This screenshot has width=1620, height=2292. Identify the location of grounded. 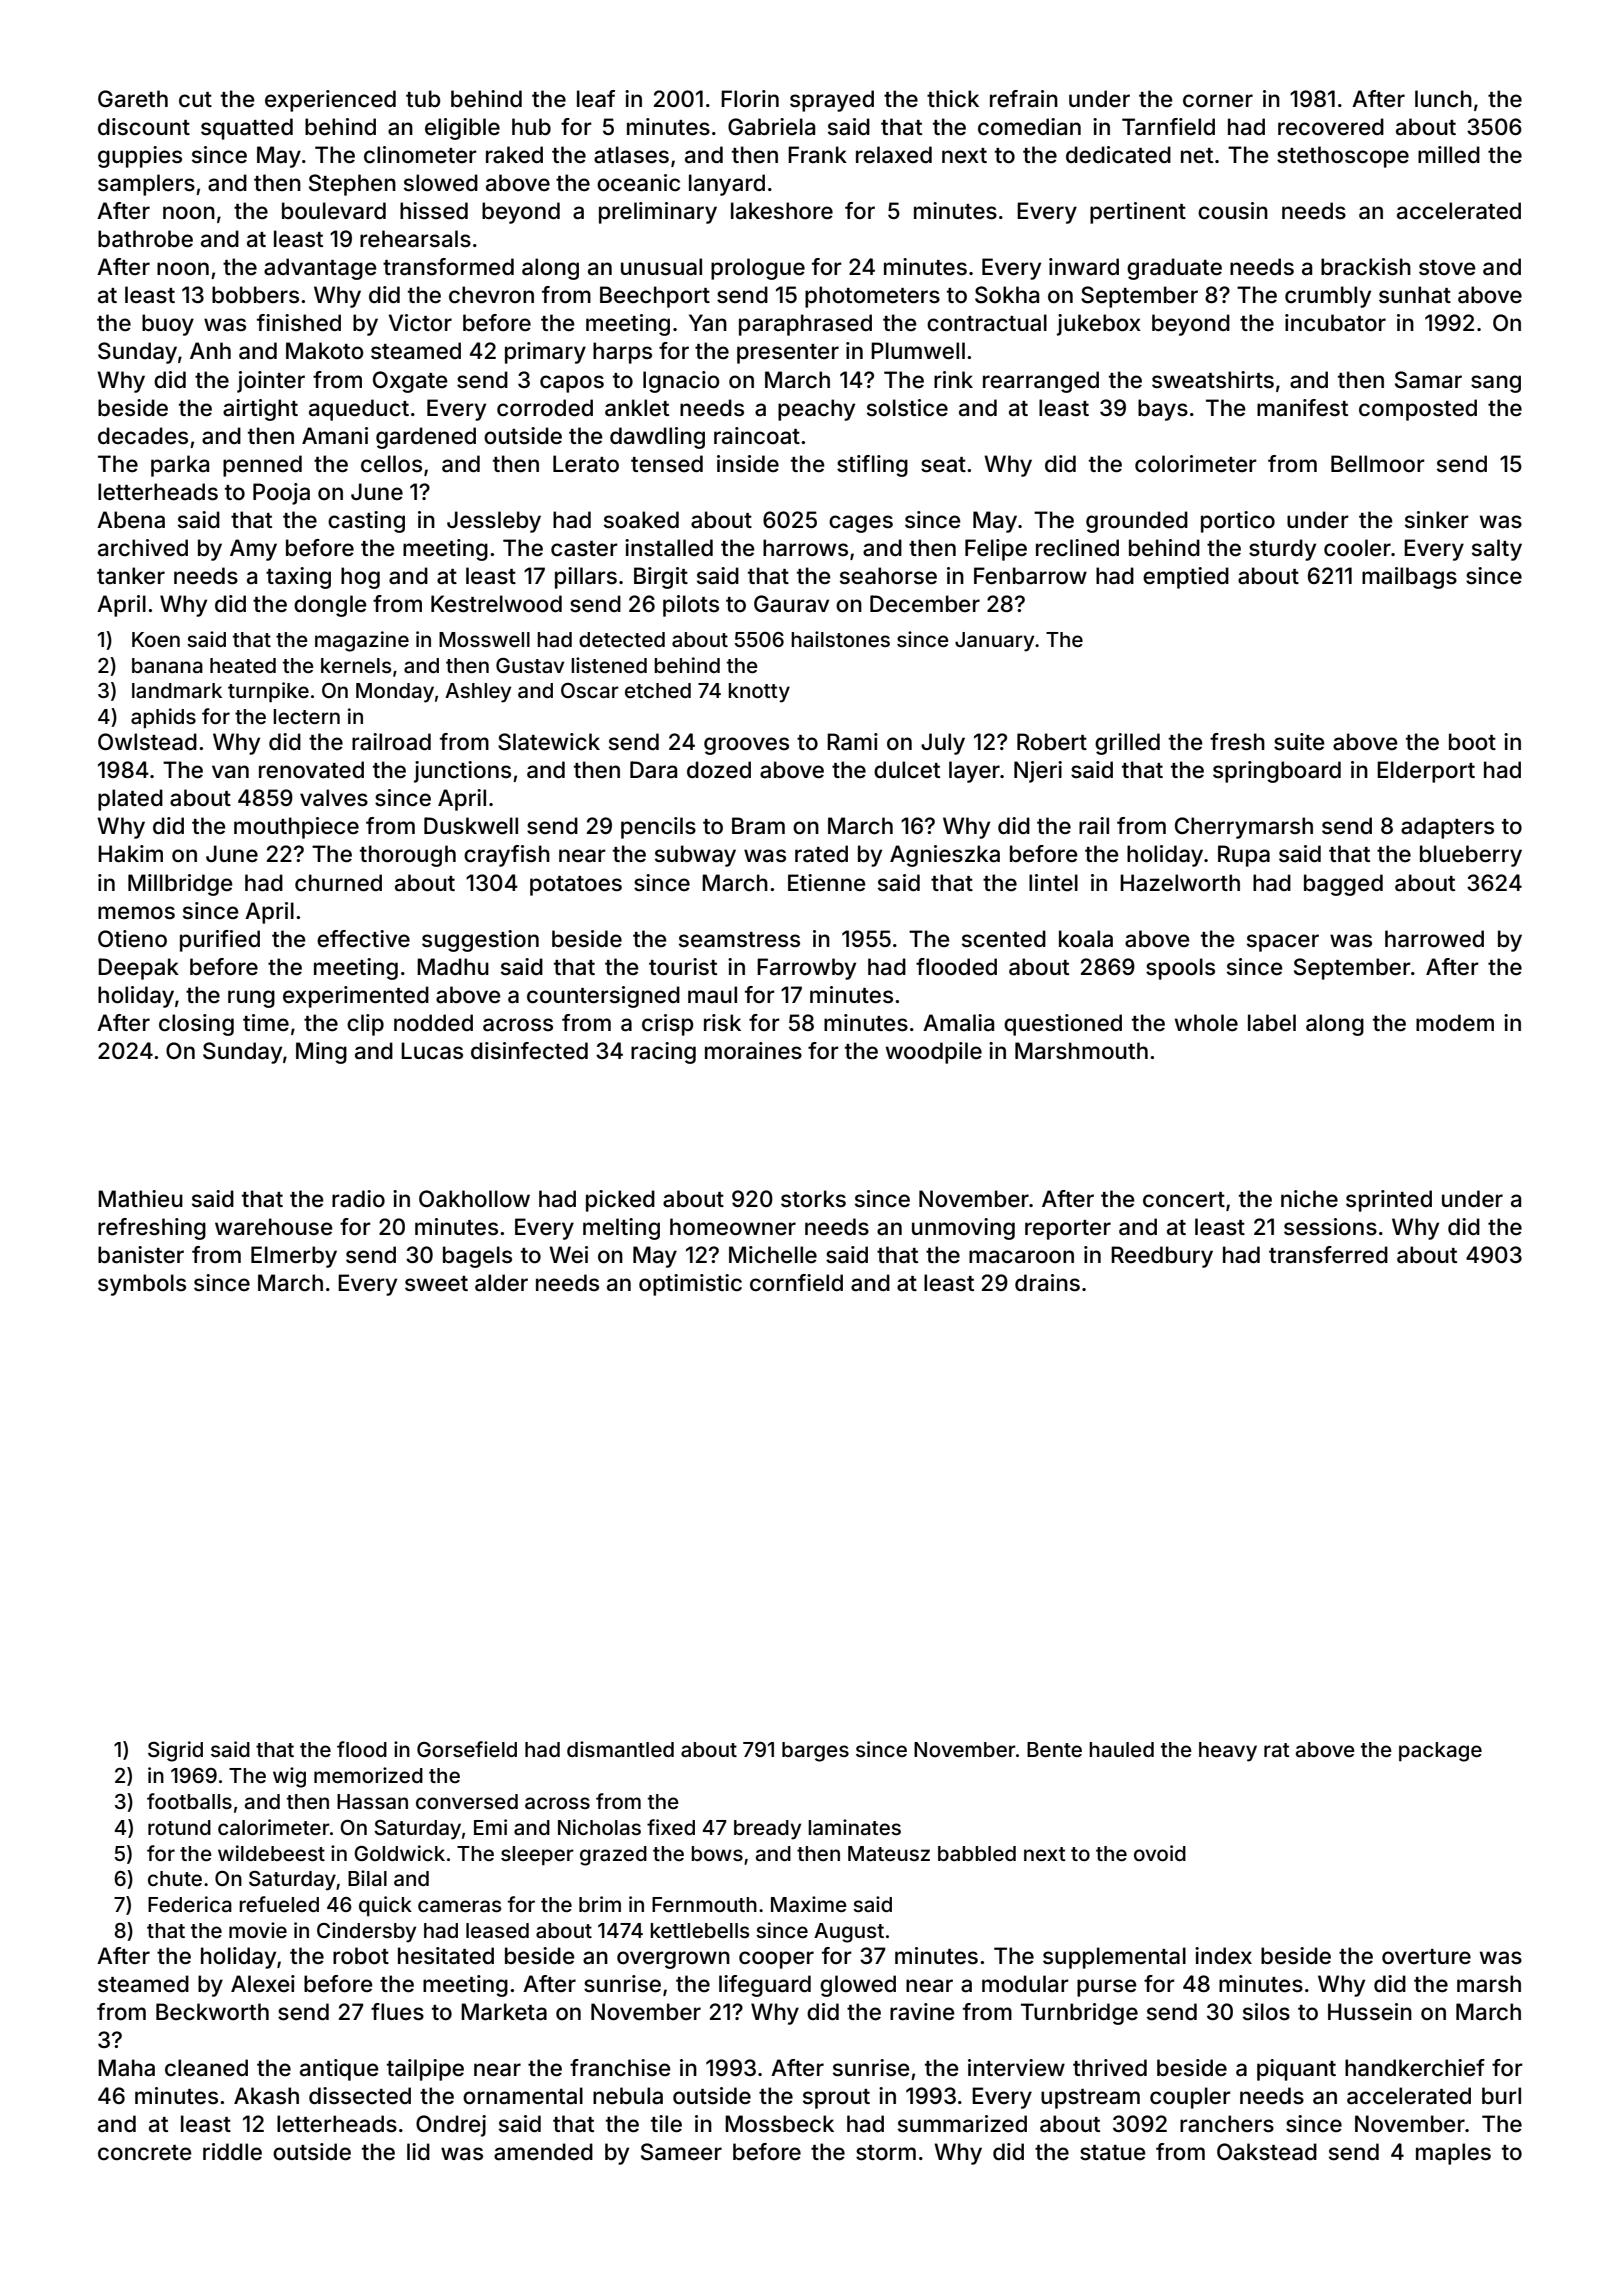
(1137, 522).
